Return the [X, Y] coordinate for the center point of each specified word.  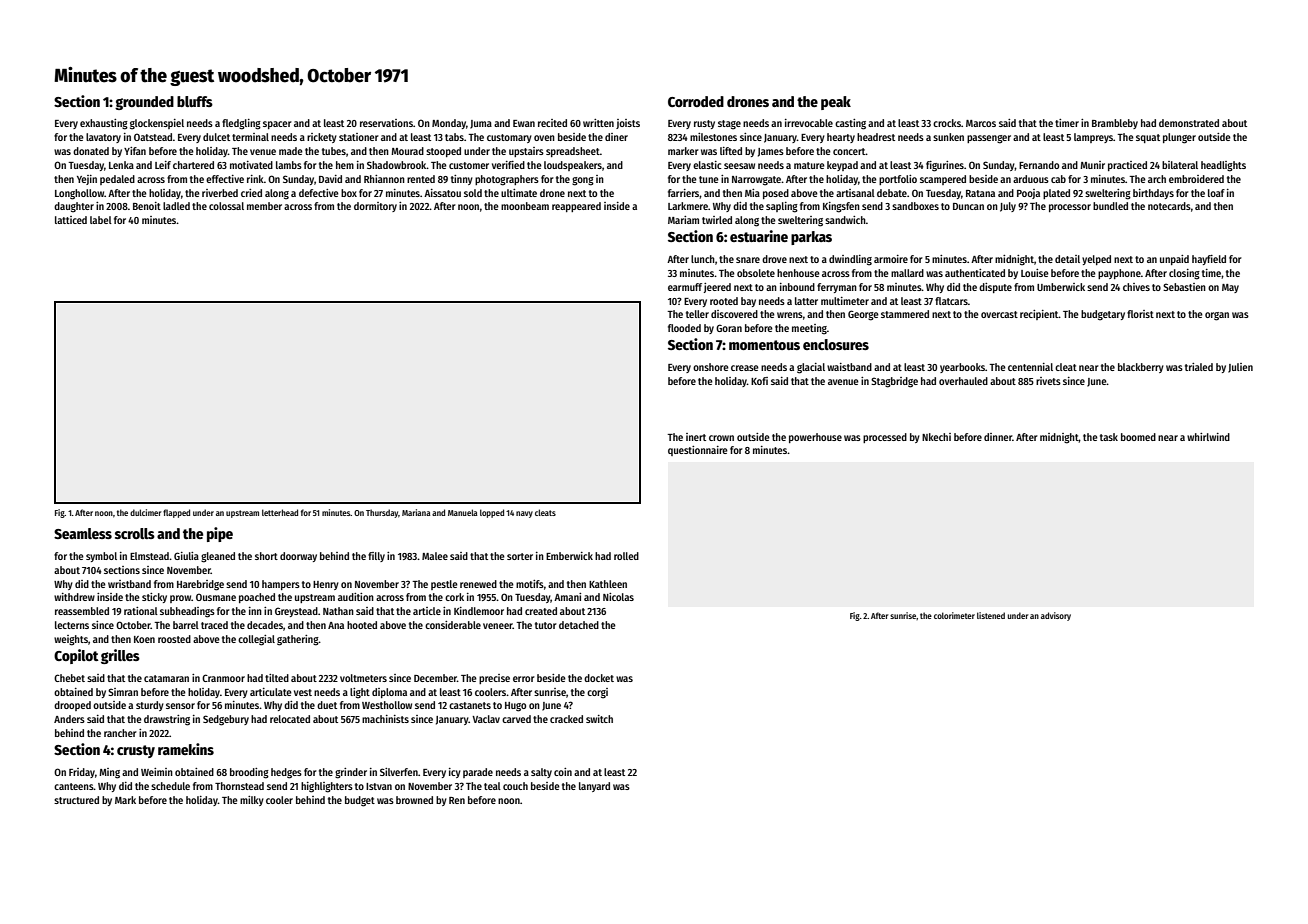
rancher [120, 733]
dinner [998, 437]
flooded [684, 328]
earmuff [685, 287]
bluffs [195, 101]
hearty [841, 138]
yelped [1096, 260]
